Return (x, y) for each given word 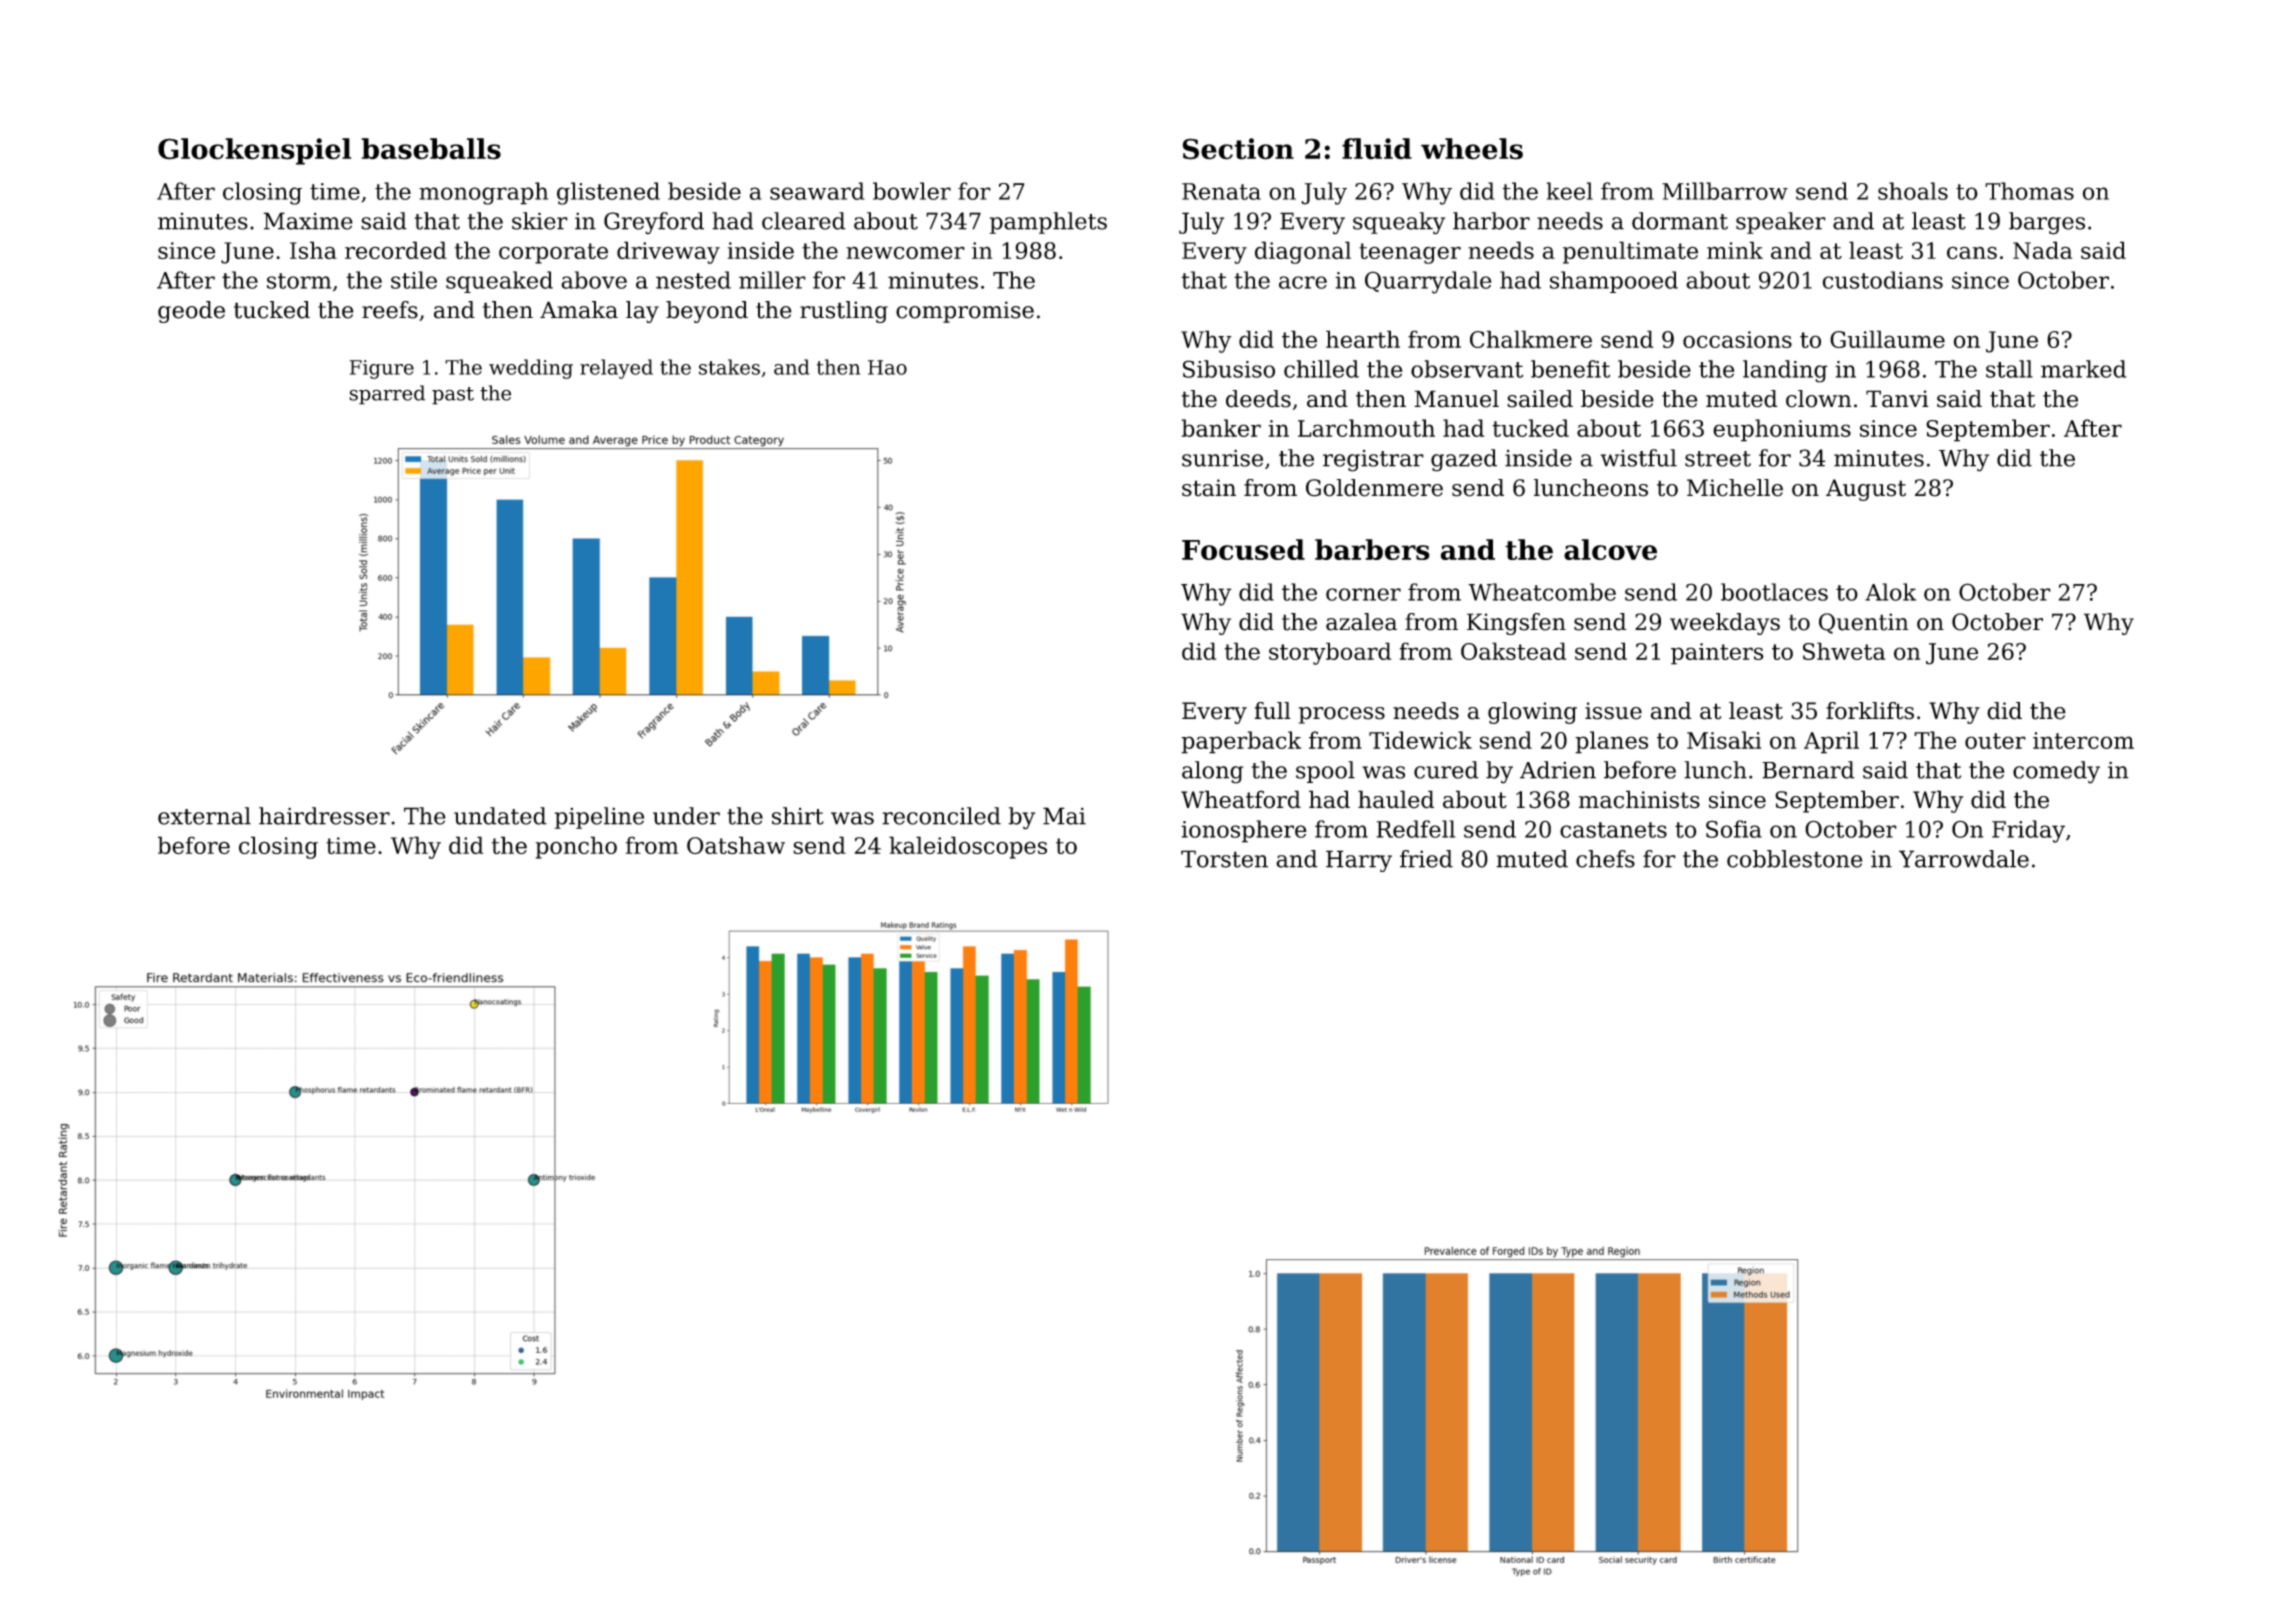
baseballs (431, 149)
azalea (1361, 622)
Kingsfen (1516, 624)
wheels (1472, 149)
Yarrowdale (1964, 859)
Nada (2042, 250)
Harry (1359, 861)
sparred (387, 395)
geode (191, 312)
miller (772, 280)
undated (500, 816)
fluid (1377, 149)
